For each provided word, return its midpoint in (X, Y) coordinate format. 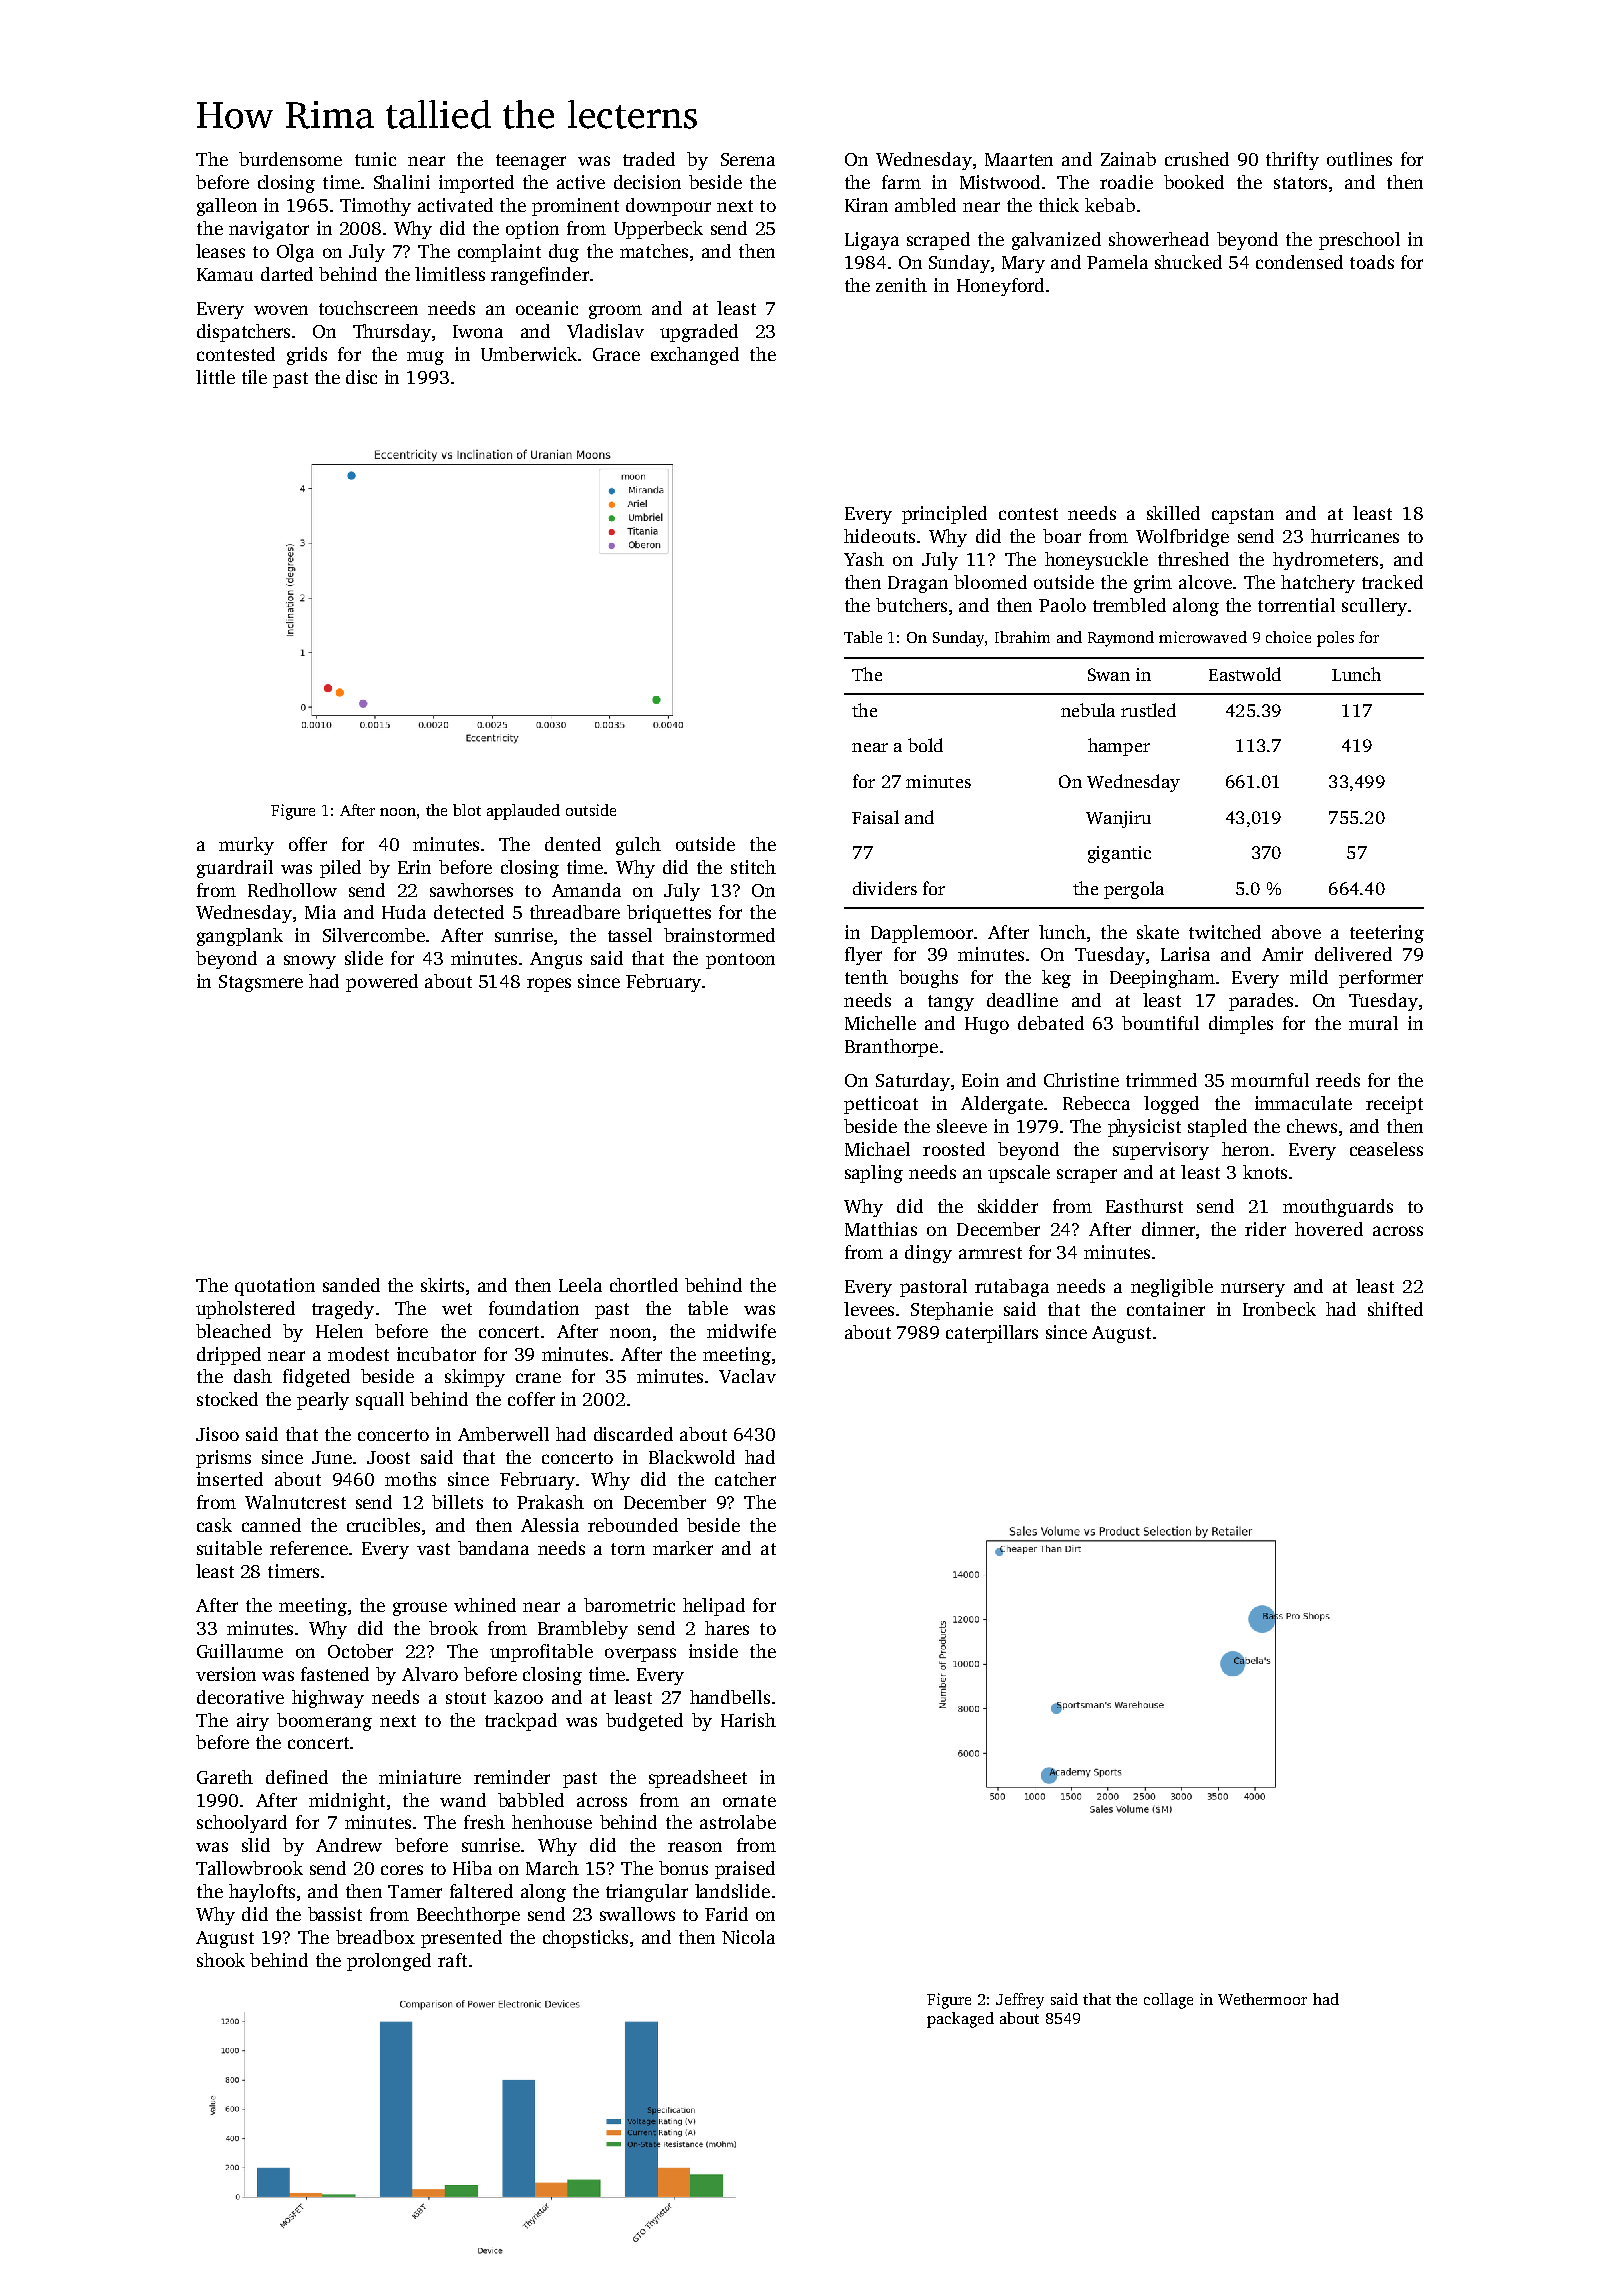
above (1296, 932)
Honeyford (1000, 287)
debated (1051, 1023)
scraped (938, 241)
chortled (644, 1285)
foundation (534, 1308)
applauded (523, 812)
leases (220, 251)
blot (467, 810)
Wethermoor (1262, 1999)
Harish (748, 1720)
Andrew (349, 1845)
